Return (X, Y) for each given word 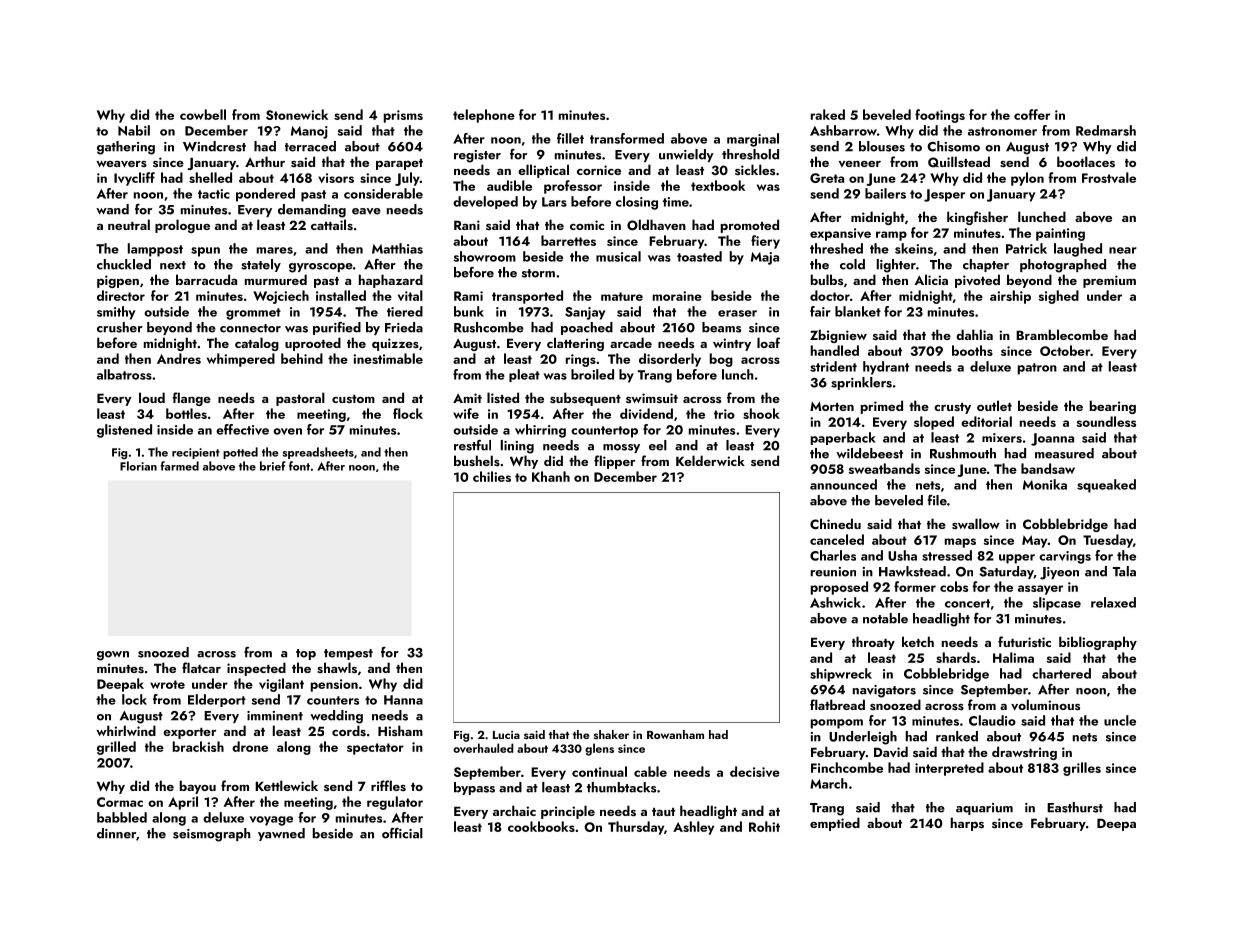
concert (967, 603)
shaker (611, 734)
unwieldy (686, 155)
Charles (833, 555)
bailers (885, 193)
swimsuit (652, 398)
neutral (129, 224)
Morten (832, 406)
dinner (116, 833)
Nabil (134, 130)
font (299, 466)
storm (538, 273)
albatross (124, 374)
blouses (882, 146)
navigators (884, 691)
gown (113, 656)
